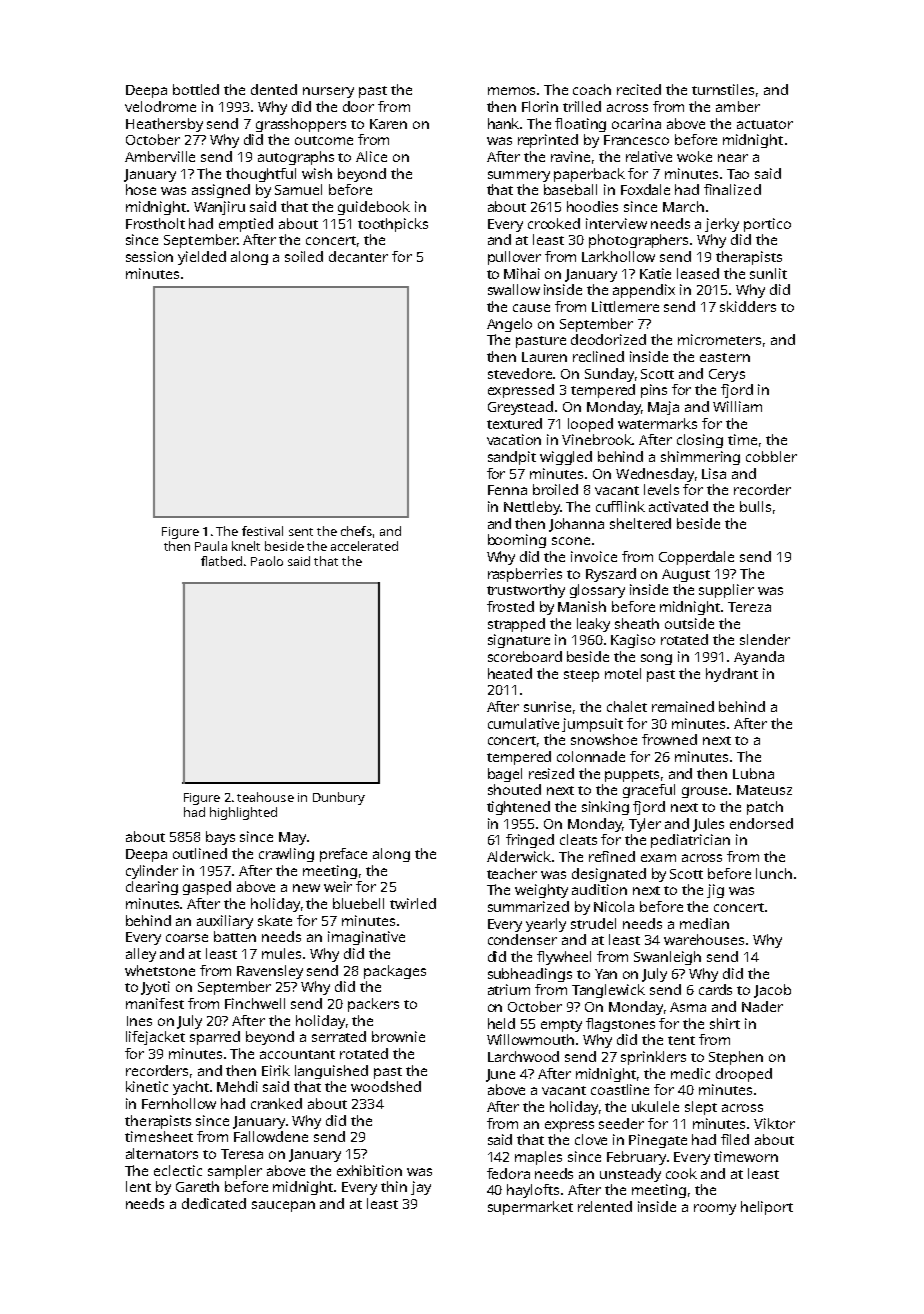 This image has width=924, height=1314. What do you see at coordinates (270, 972) in the image?
I see `Ravensley` at bounding box center [270, 972].
